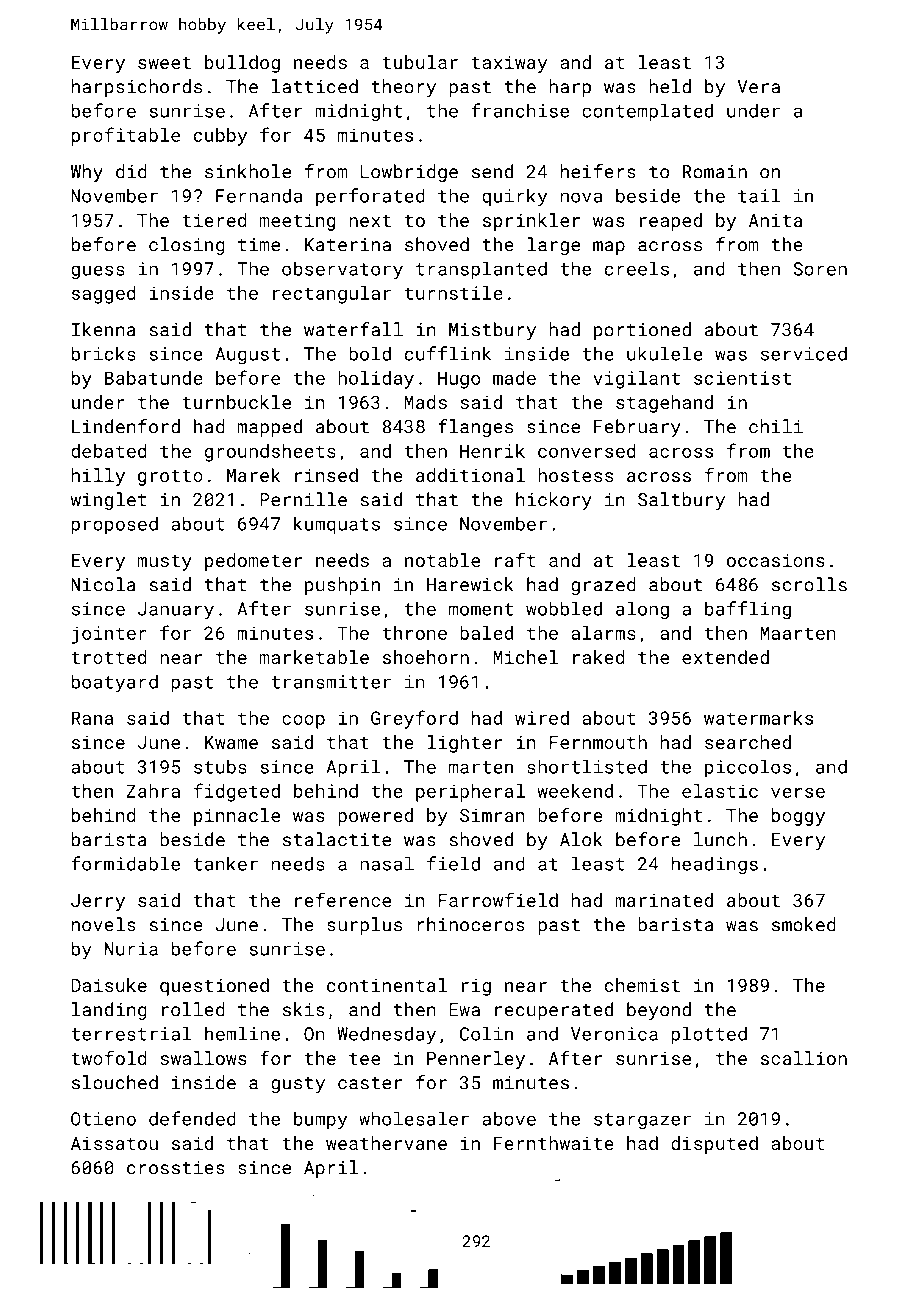 The width and height of the document is (924, 1314). What do you see at coordinates (176, 1168) in the document?
I see `crossties` at bounding box center [176, 1168].
